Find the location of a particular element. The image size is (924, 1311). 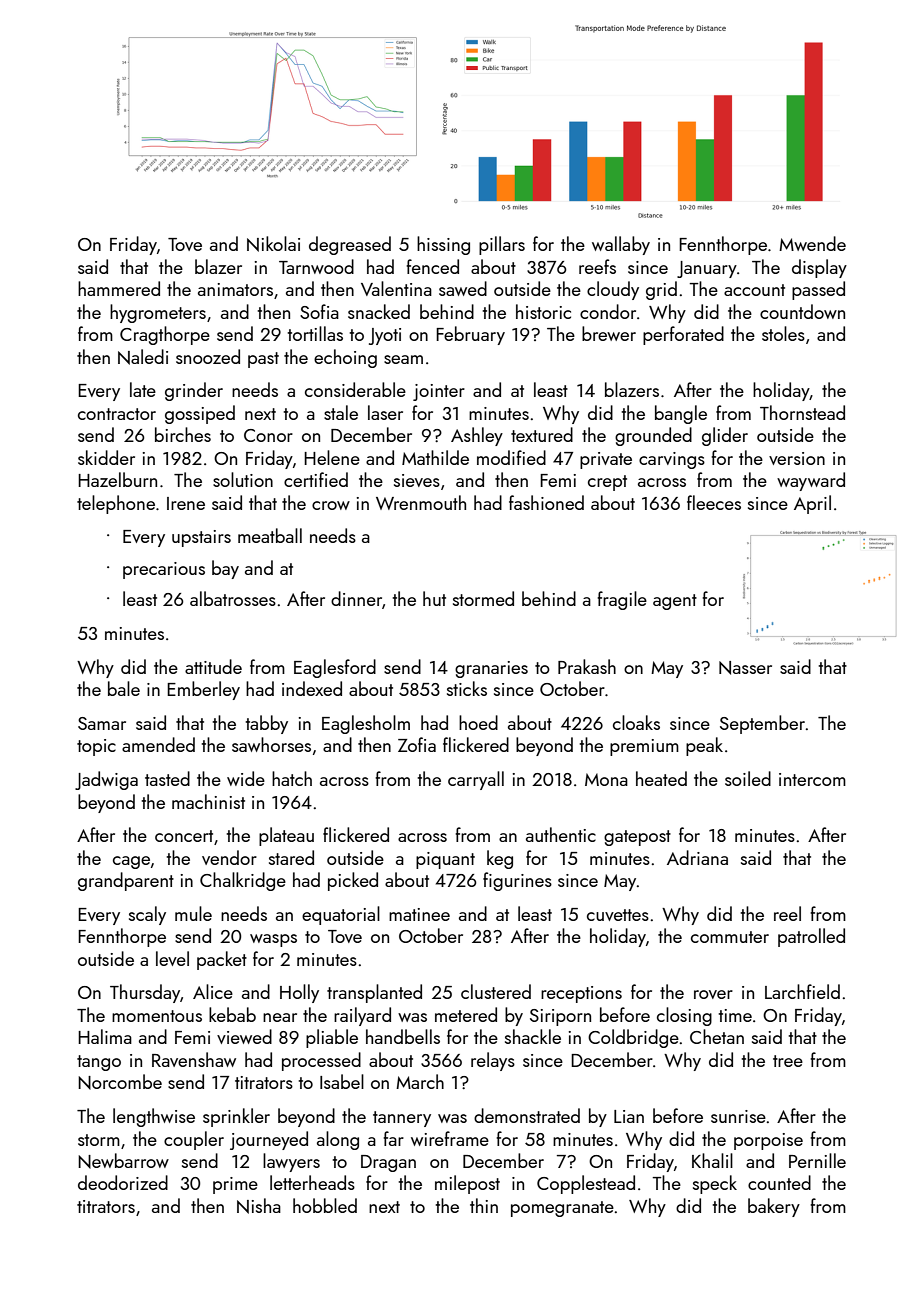

pillars is located at coordinates (502, 245).
